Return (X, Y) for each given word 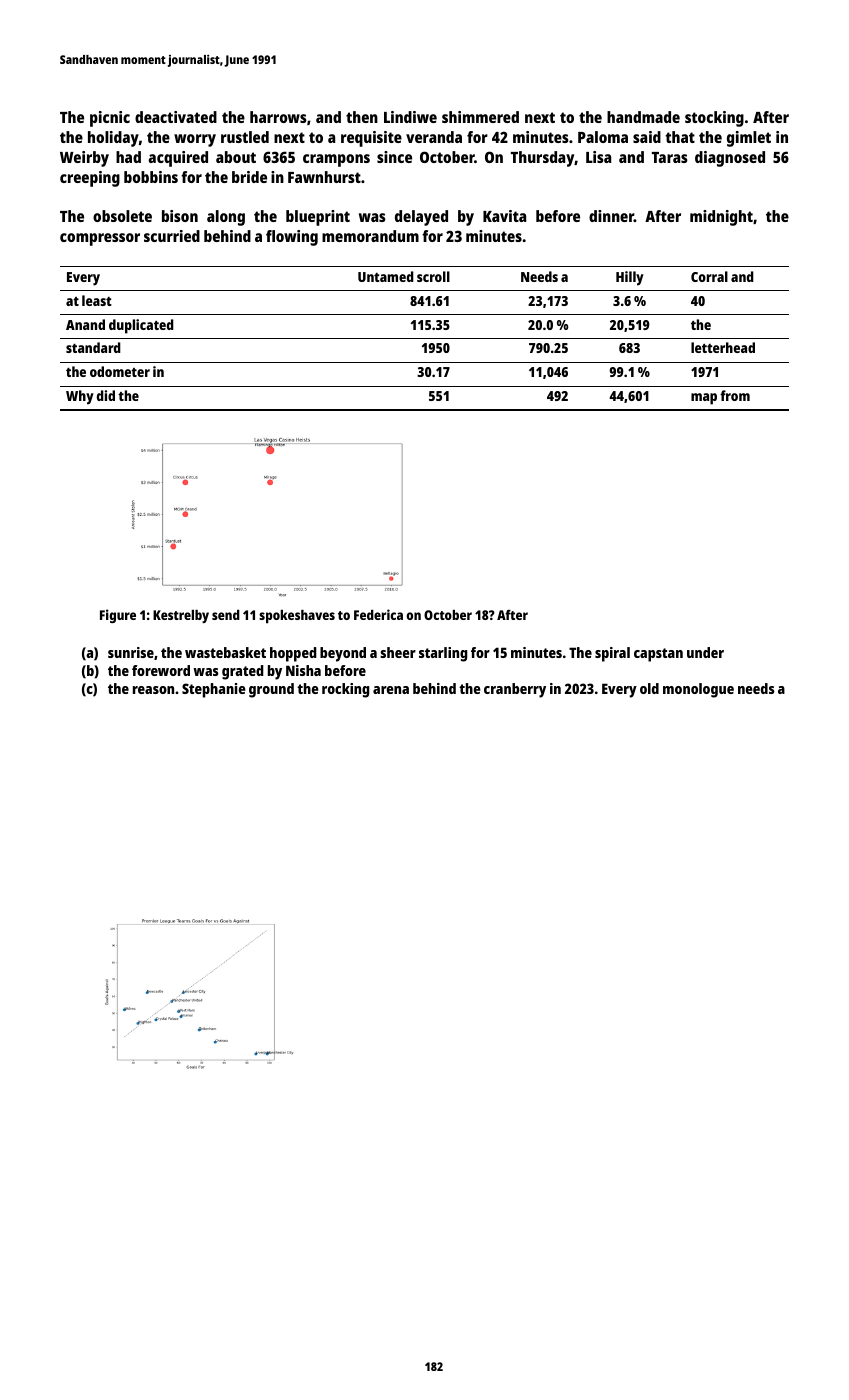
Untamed (386, 276)
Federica (378, 614)
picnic (110, 119)
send (226, 615)
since (394, 157)
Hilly (630, 278)
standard (93, 347)
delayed (421, 218)
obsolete (122, 216)
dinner (611, 216)
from (735, 395)
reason (153, 690)
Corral (709, 276)
